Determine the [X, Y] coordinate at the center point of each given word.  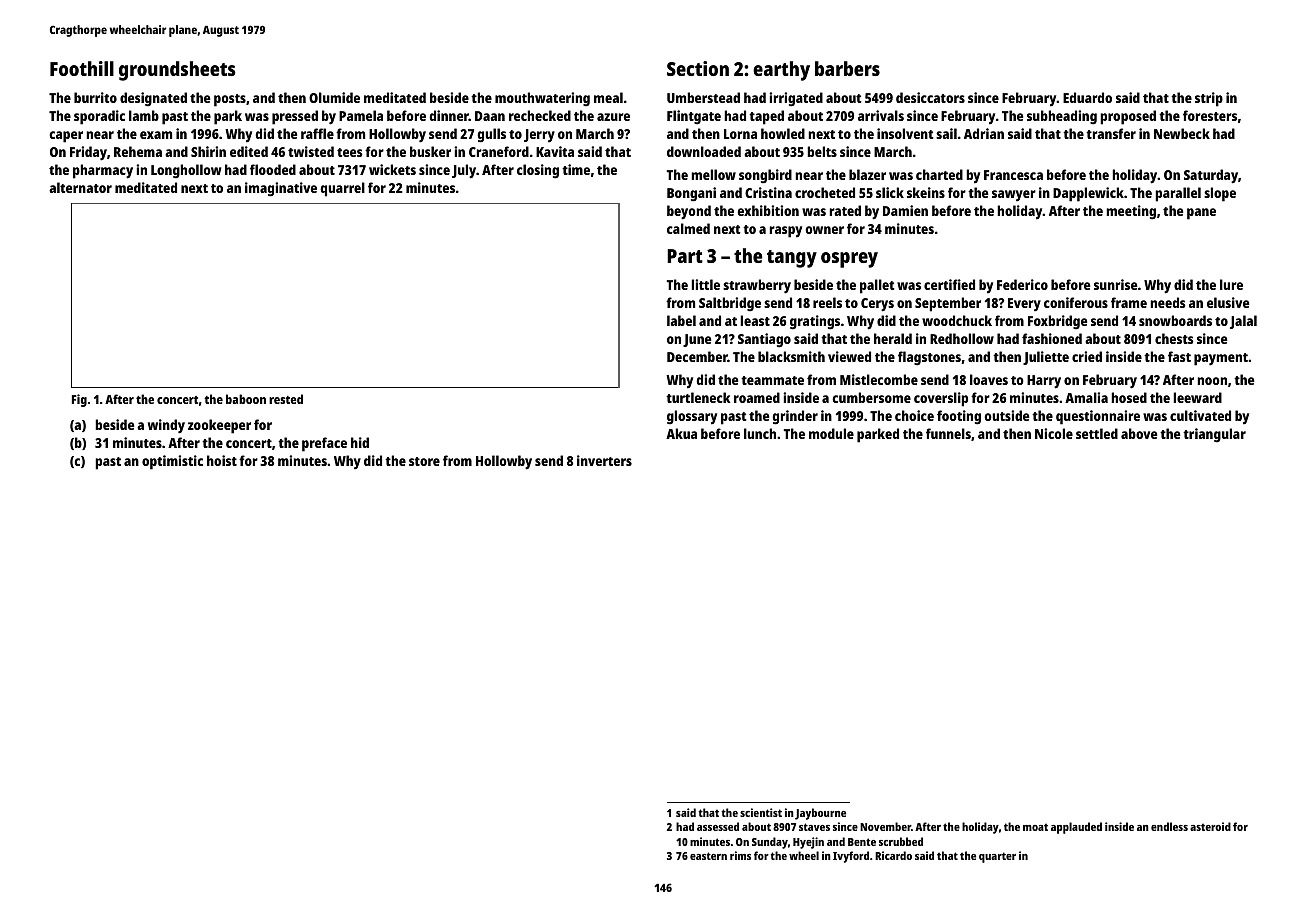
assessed [718, 826]
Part [685, 256]
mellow [713, 174]
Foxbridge [1057, 322]
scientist [761, 812]
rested [286, 399]
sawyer [1014, 195]
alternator [80, 187]
